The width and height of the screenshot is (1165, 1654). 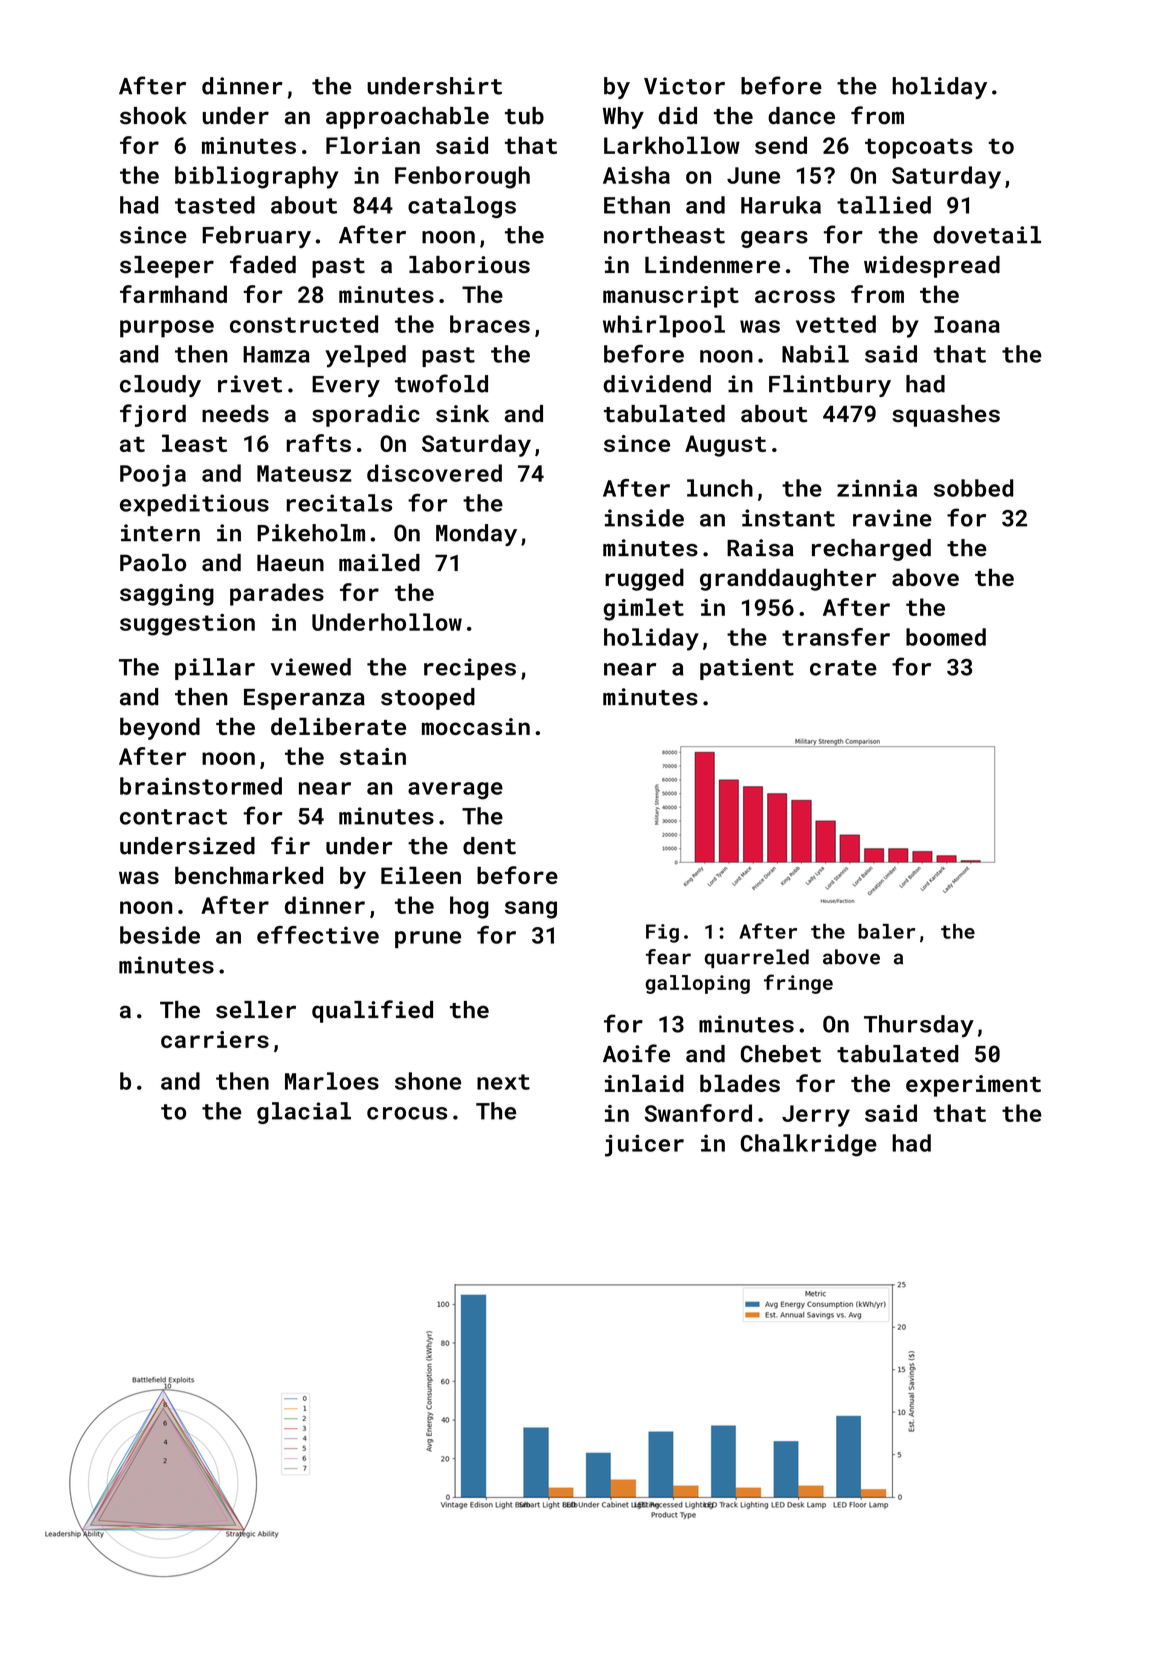 I want to click on faded, so click(x=263, y=264).
